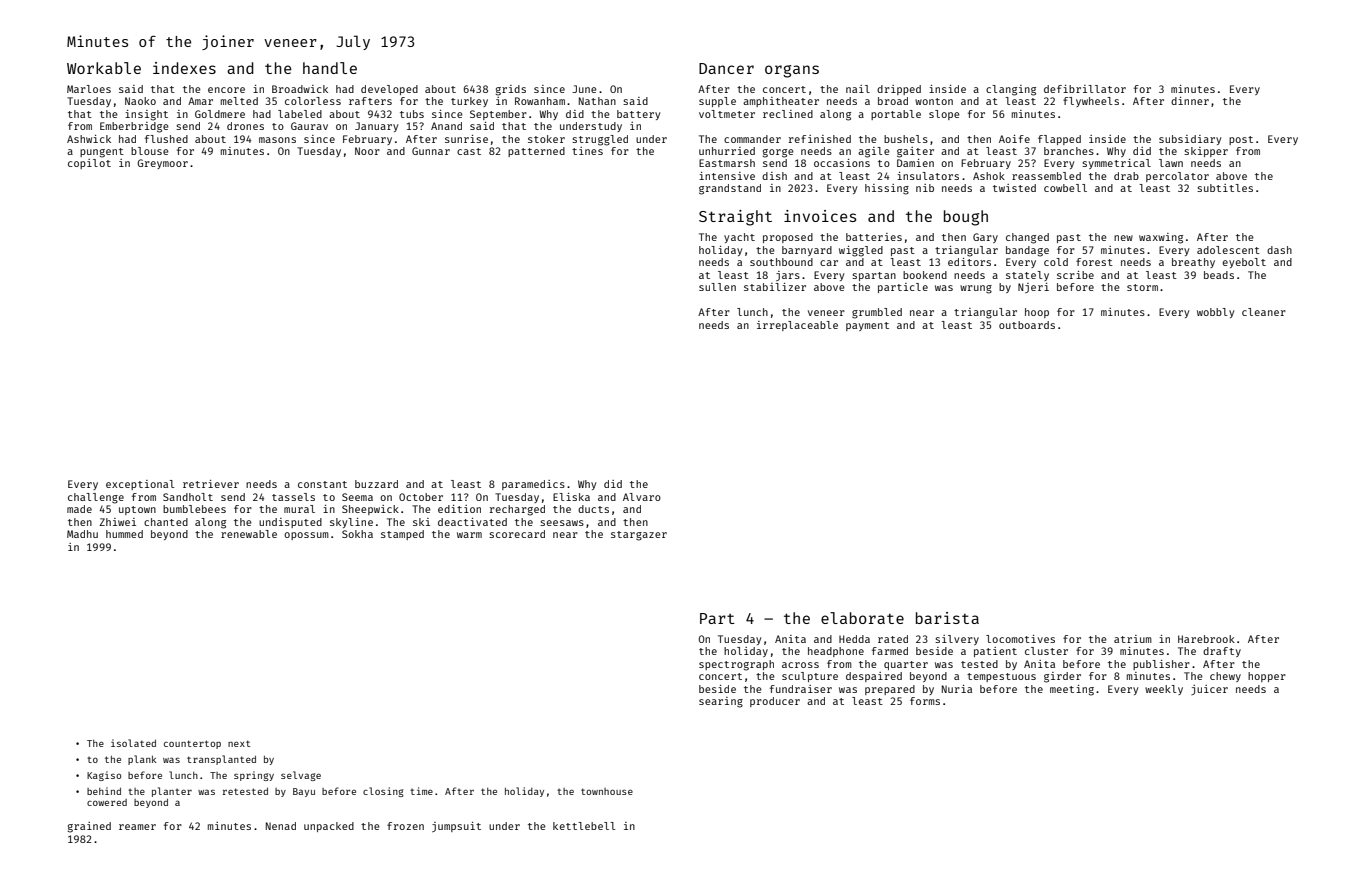  I want to click on recharged, so click(517, 510).
